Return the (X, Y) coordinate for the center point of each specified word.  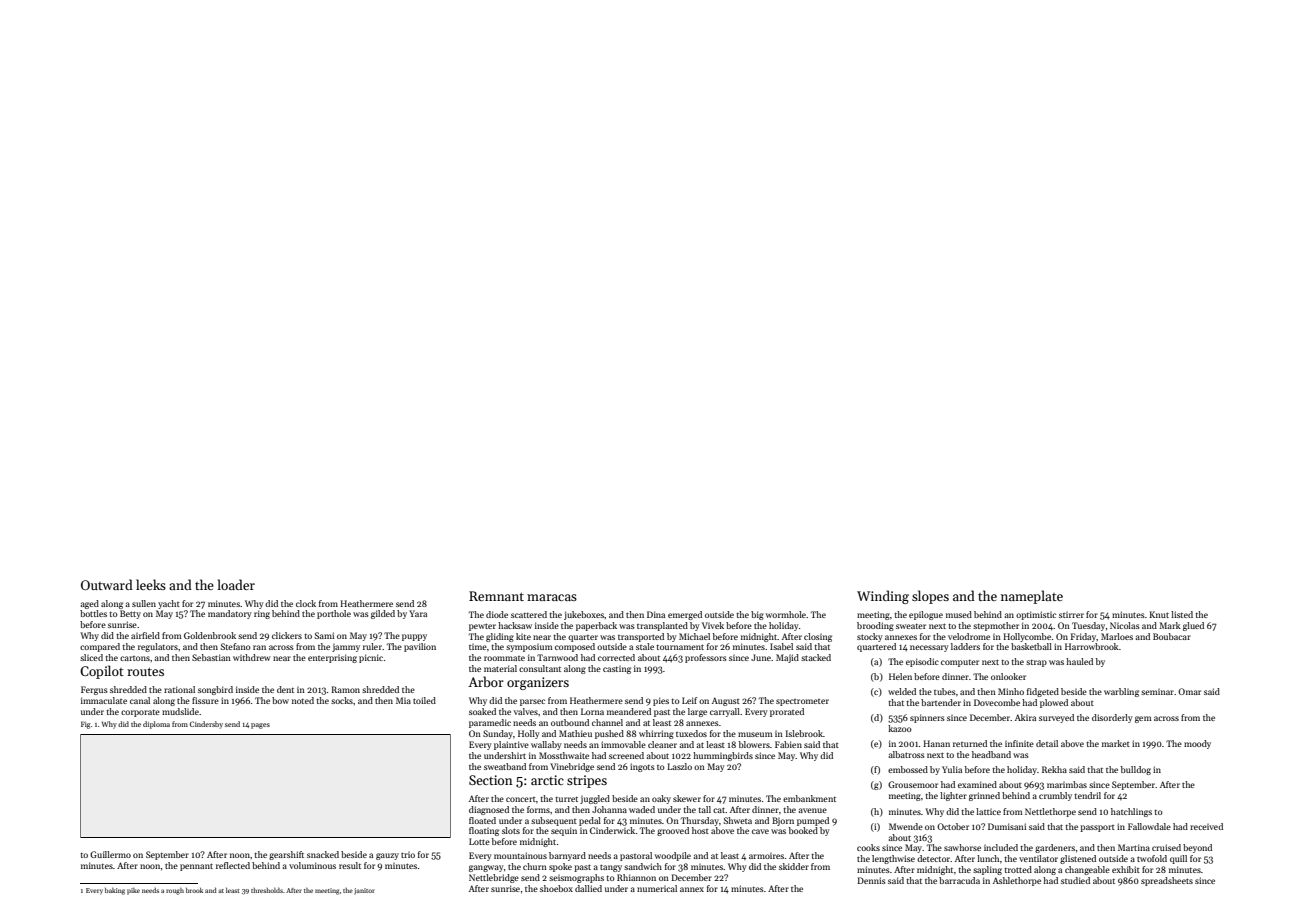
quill (1178, 859)
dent (285, 689)
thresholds (267, 890)
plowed (1054, 703)
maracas (552, 597)
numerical (657, 888)
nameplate (1032, 597)
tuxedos (691, 733)
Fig (85, 725)
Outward (107, 584)
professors (706, 658)
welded (902, 691)
